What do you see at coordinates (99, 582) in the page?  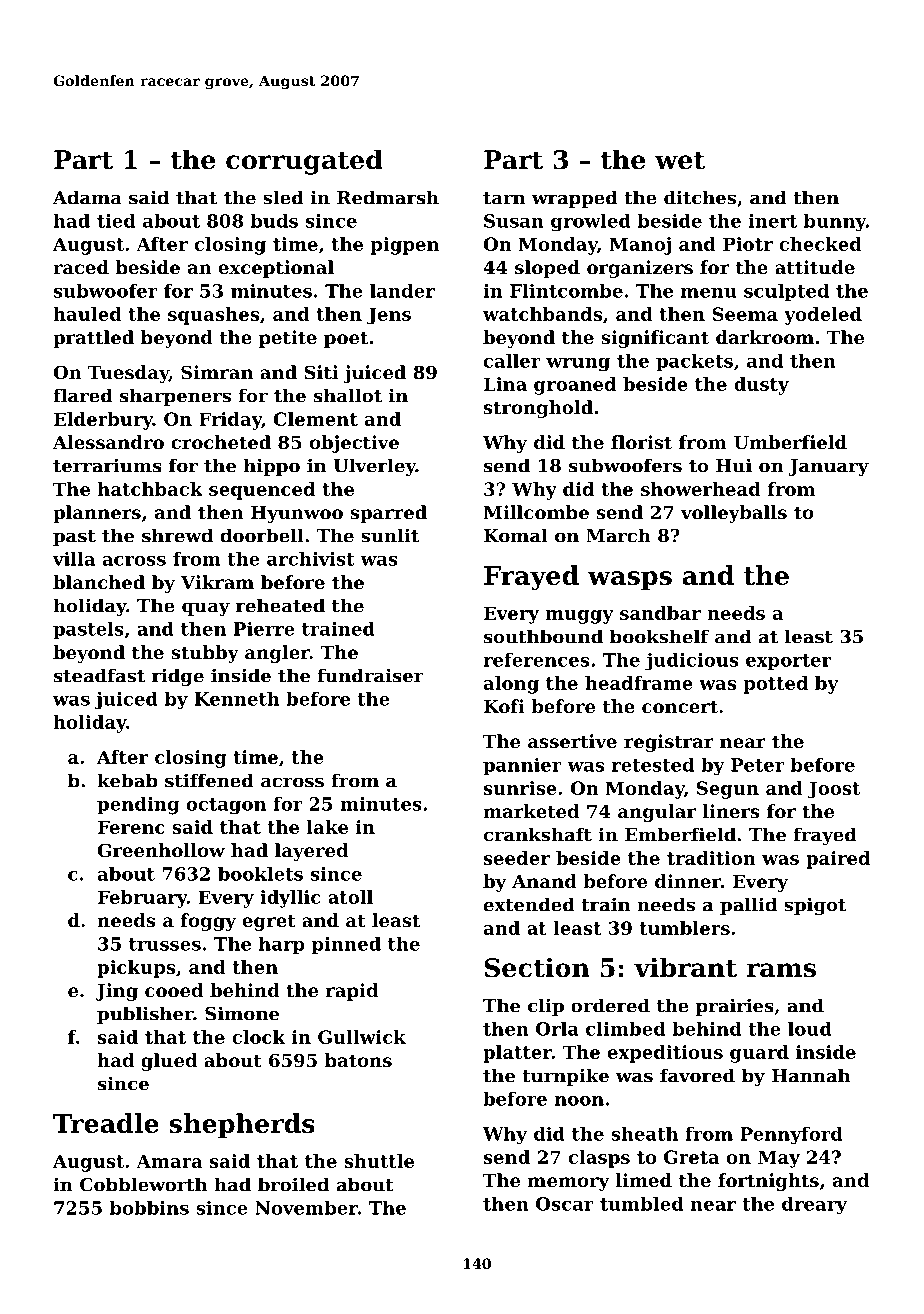 I see `blanched` at bounding box center [99, 582].
